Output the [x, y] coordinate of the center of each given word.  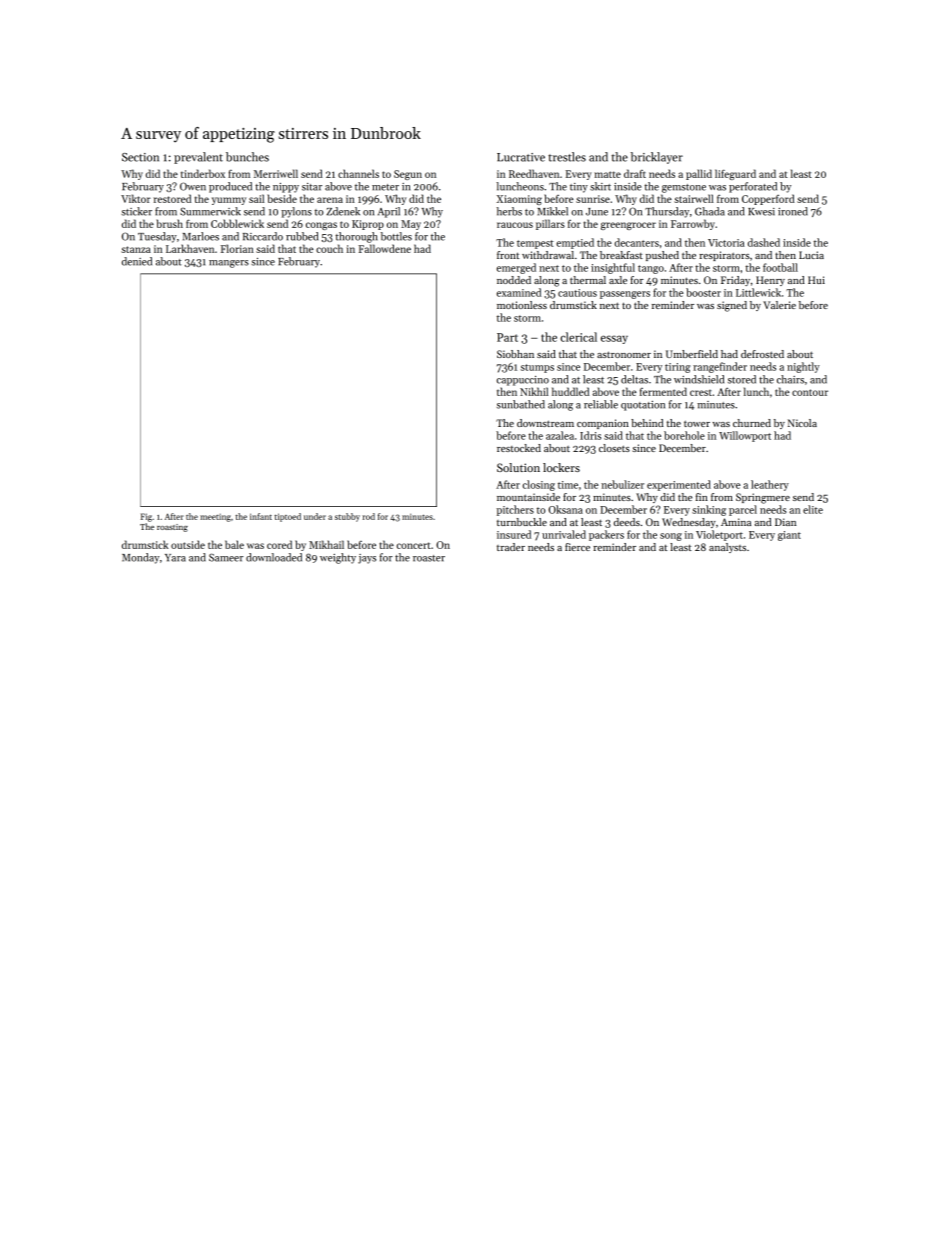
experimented [679, 485]
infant [261, 516]
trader [511, 547]
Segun [408, 175]
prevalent [198, 158]
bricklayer [657, 158]
